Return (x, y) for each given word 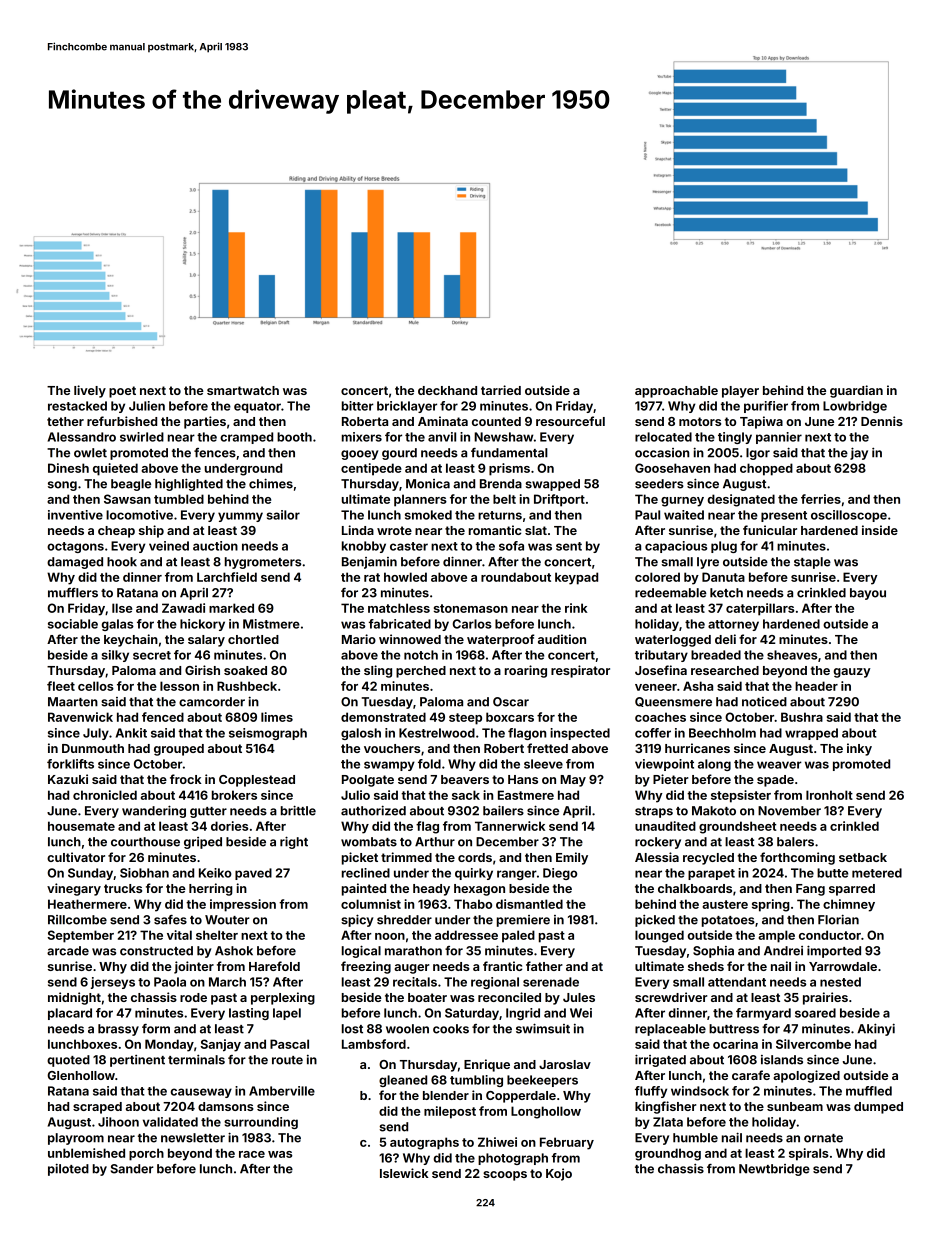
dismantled (529, 904)
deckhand (447, 390)
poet (122, 392)
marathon (413, 951)
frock (186, 779)
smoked (428, 515)
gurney (682, 502)
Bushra (802, 717)
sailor (283, 515)
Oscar (511, 702)
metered (877, 873)
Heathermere (87, 904)
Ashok (234, 951)
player (740, 392)
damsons (226, 1106)
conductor (830, 935)
